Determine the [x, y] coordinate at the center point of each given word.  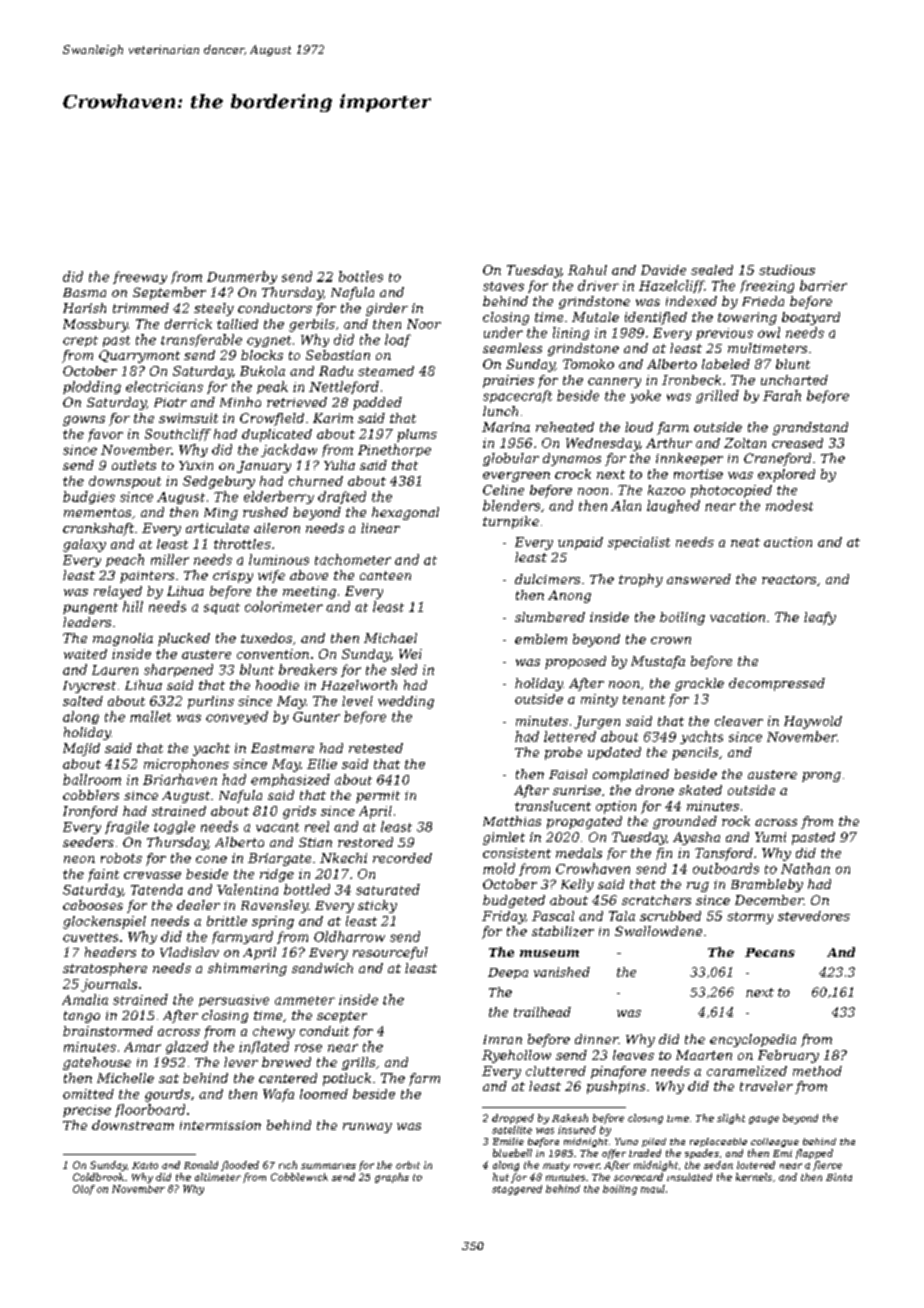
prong [821, 777]
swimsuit [188, 418]
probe [563, 753]
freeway [140, 277]
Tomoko [588, 364]
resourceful [390, 953]
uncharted [794, 380]
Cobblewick [299, 1177]
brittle [227, 921]
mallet [150, 716]
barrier [823, 285]
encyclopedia [753, 1040]
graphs [392, 1178]
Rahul [587, 270]
